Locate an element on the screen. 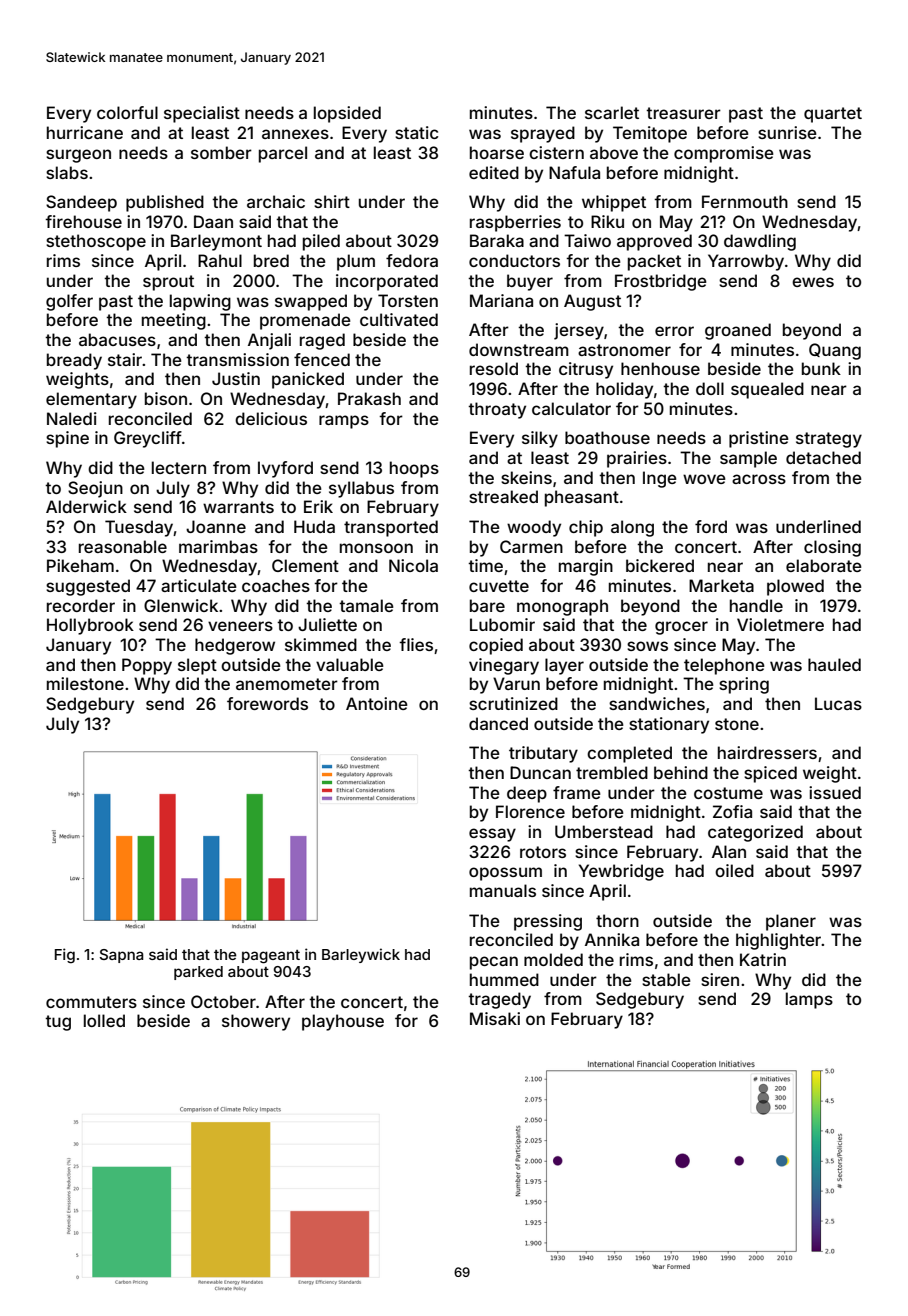 This screenshot has width=908, height=1316. packet is located at coordinates (654, 262).
